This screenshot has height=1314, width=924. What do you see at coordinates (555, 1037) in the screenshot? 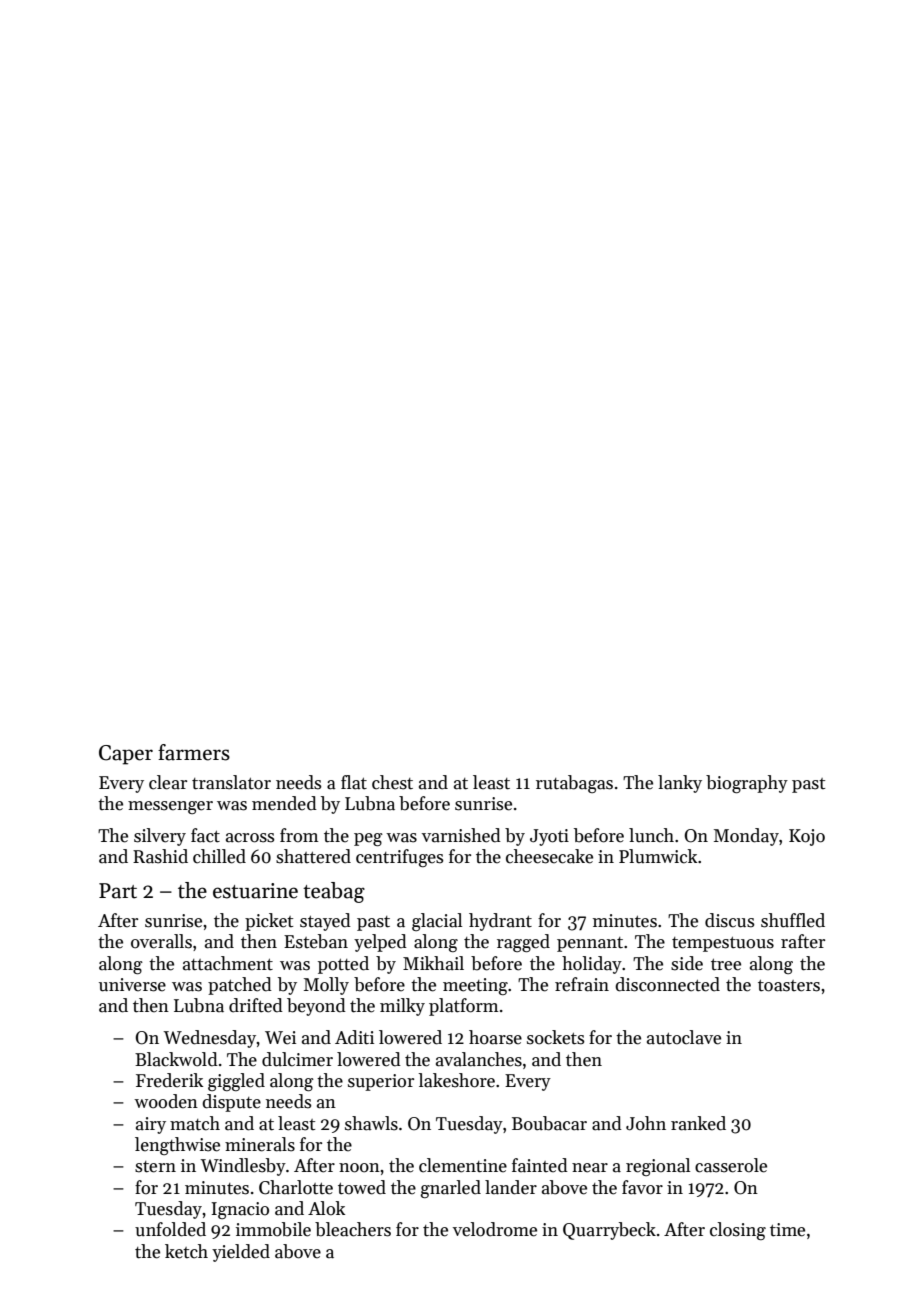
I see `sockets` at bounding box center [555, 1037].
